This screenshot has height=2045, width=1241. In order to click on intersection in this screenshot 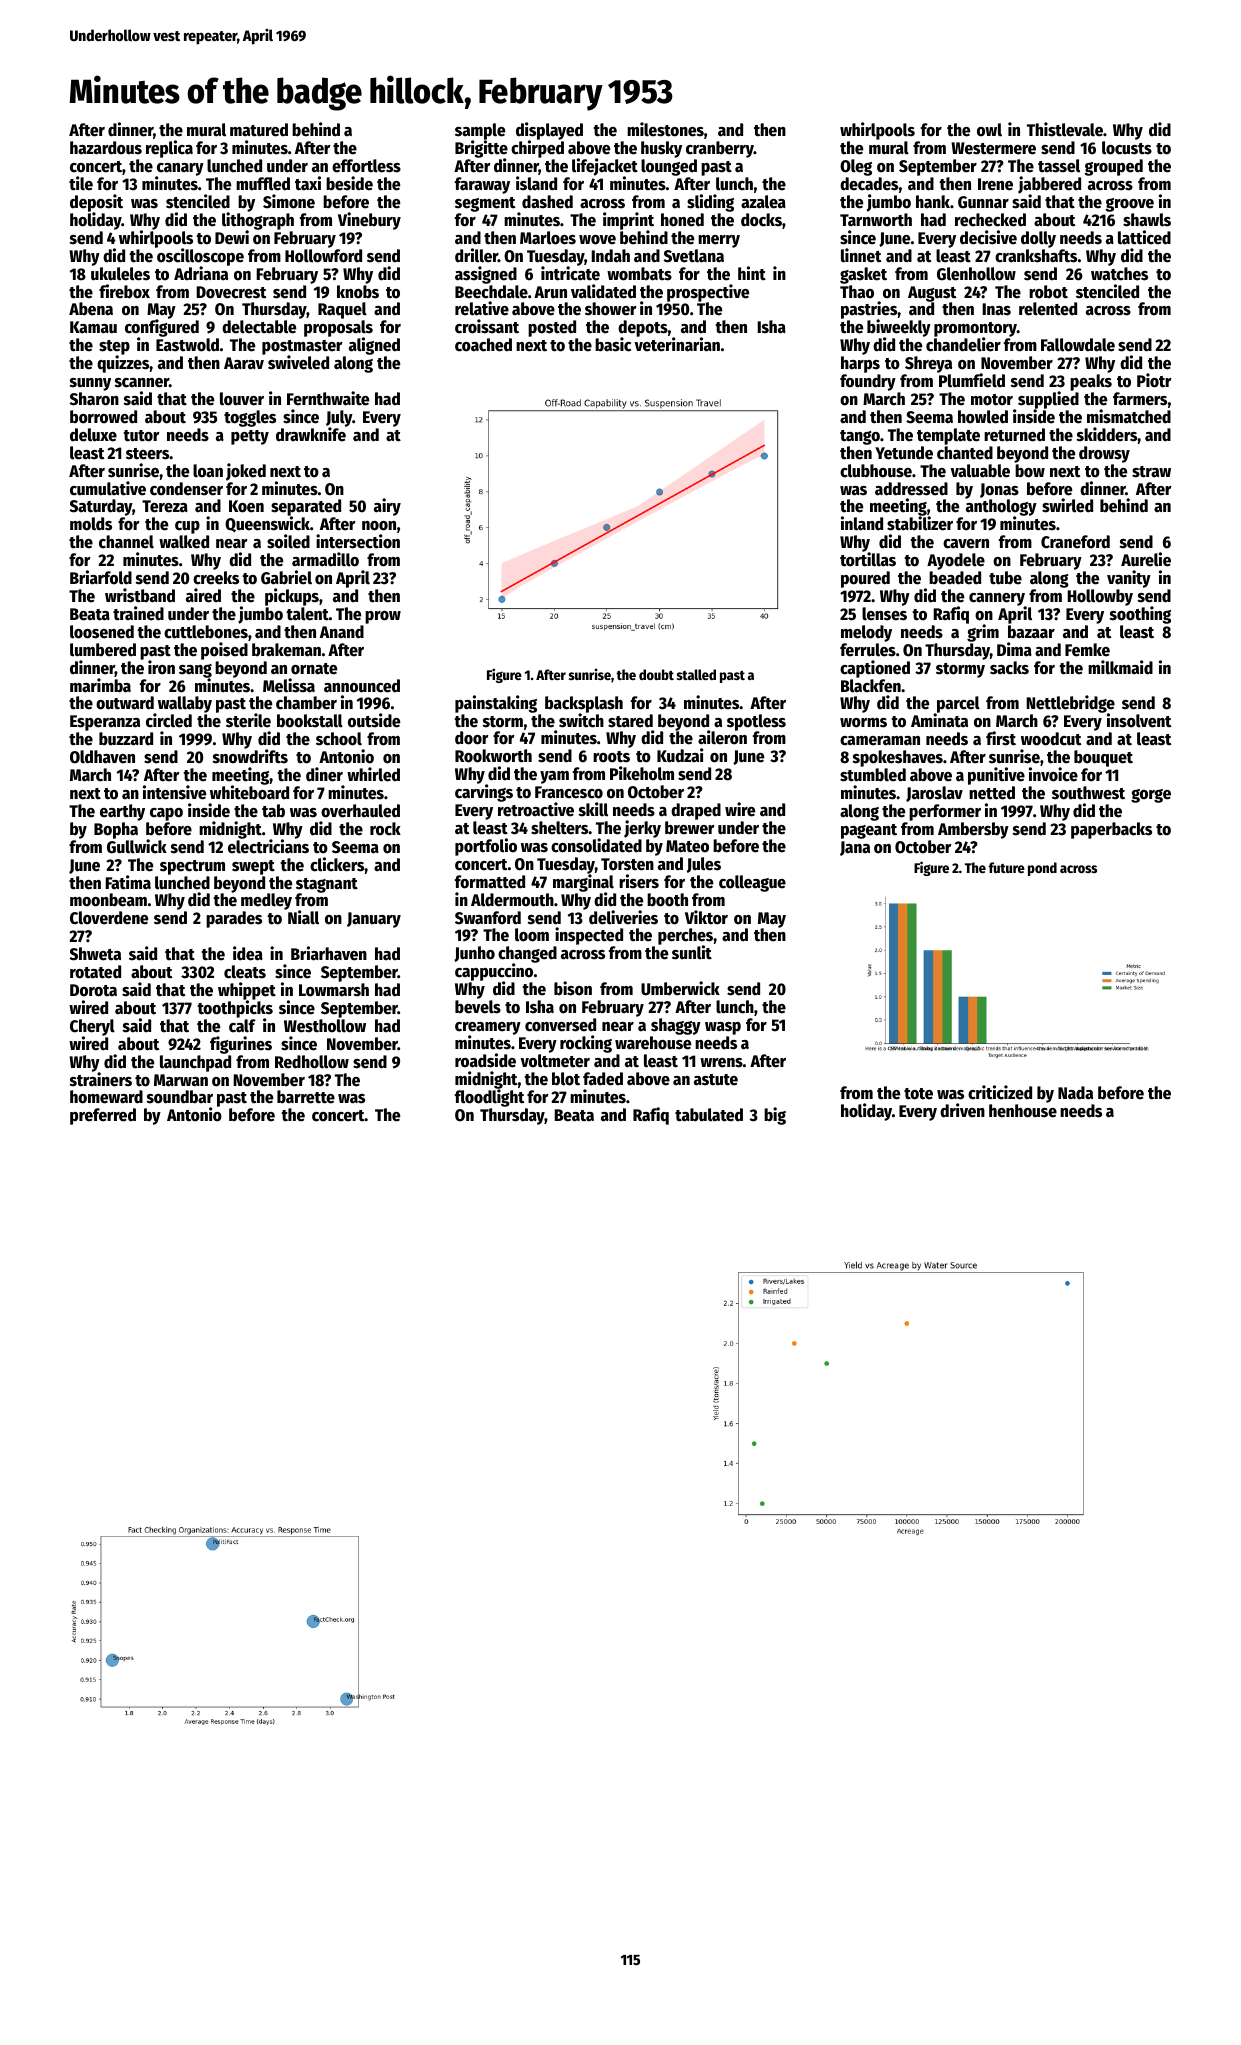, I will do `click(358, 542)`.
